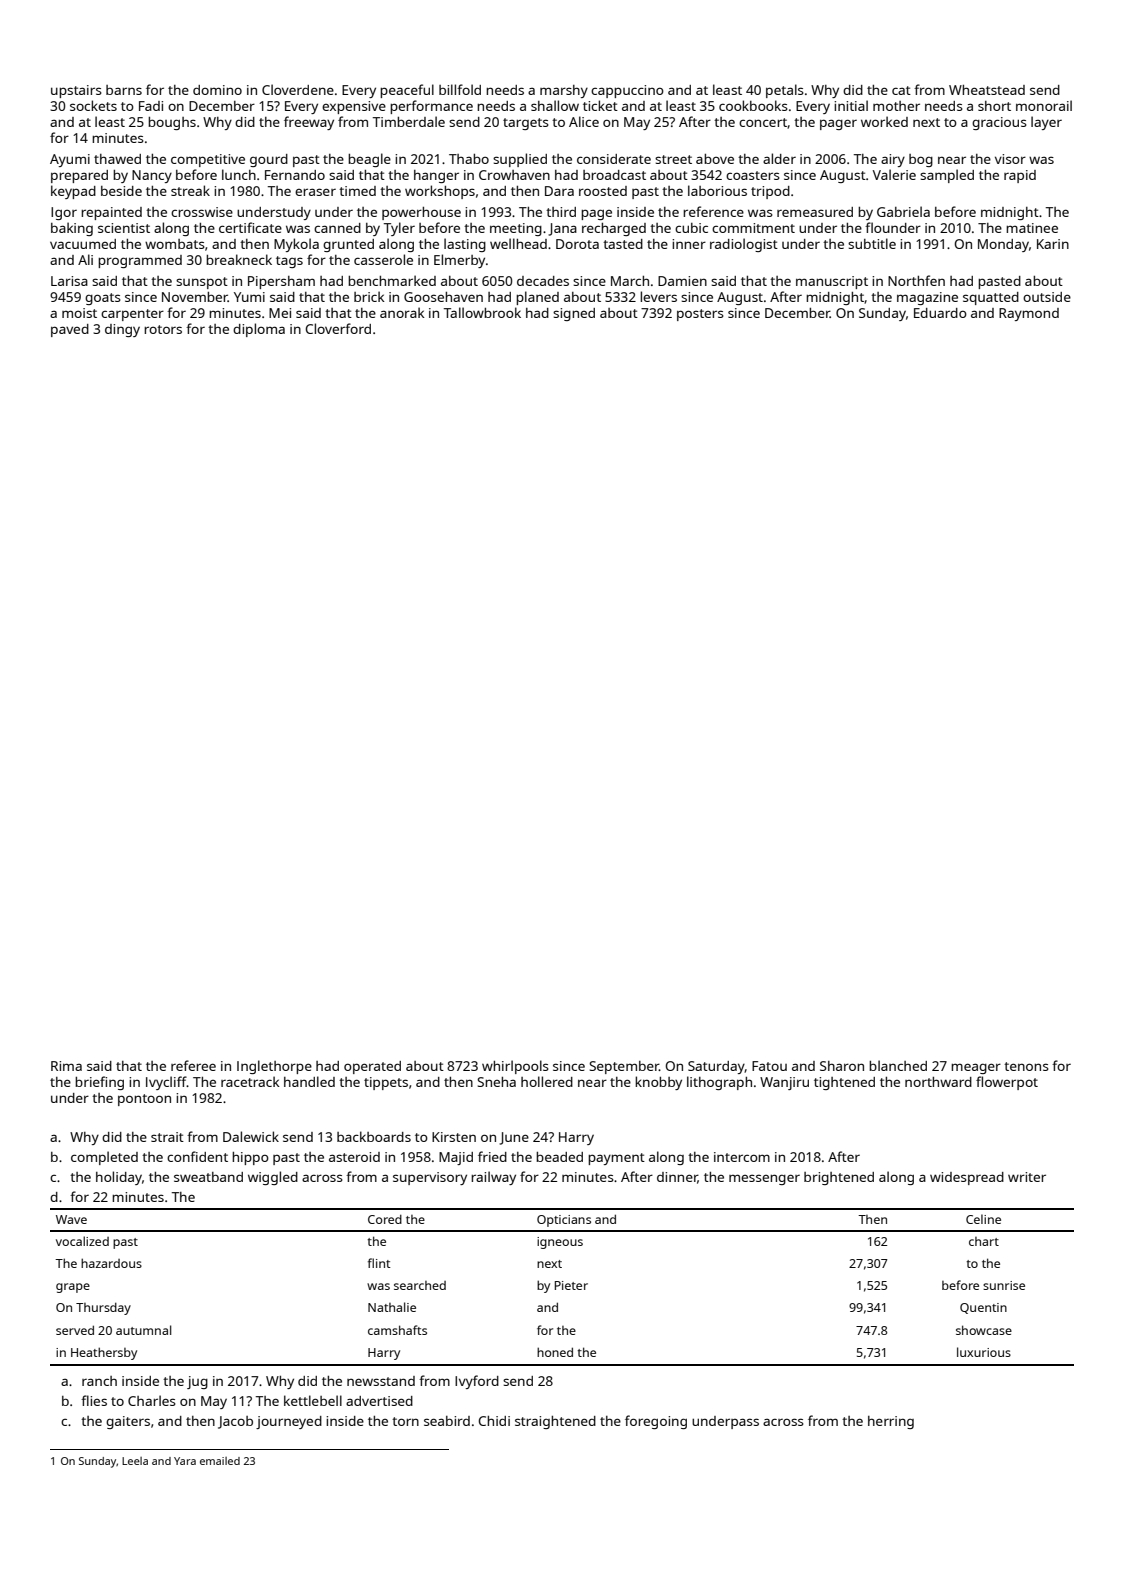 The width and height of the document is (1124, 1590). What do you see at coordinates (66, 1066) in the document?
I see `Rima` at bounding box center [66, 1066].
